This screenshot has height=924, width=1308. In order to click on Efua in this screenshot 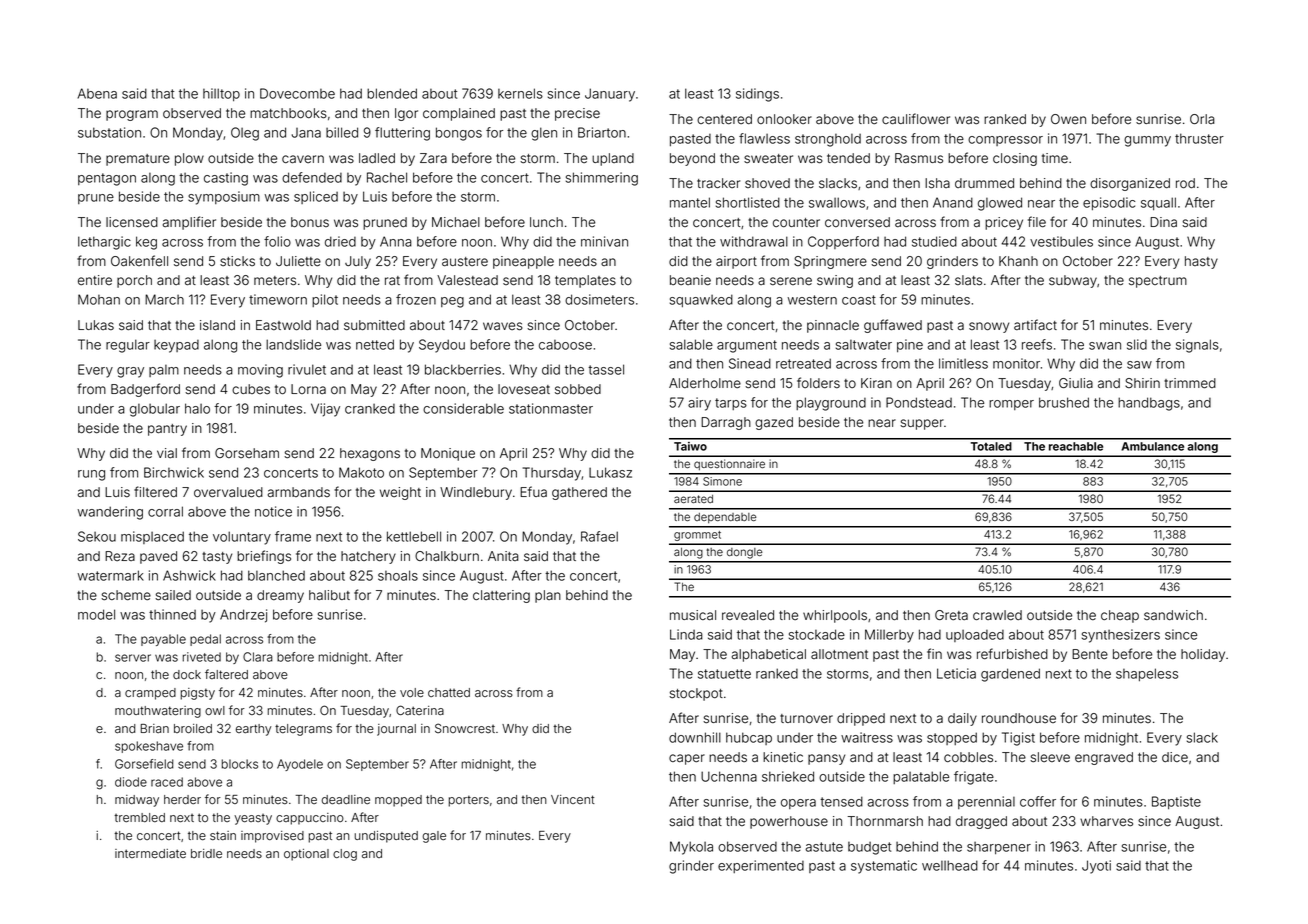, I will do `click(533, 492)`.
